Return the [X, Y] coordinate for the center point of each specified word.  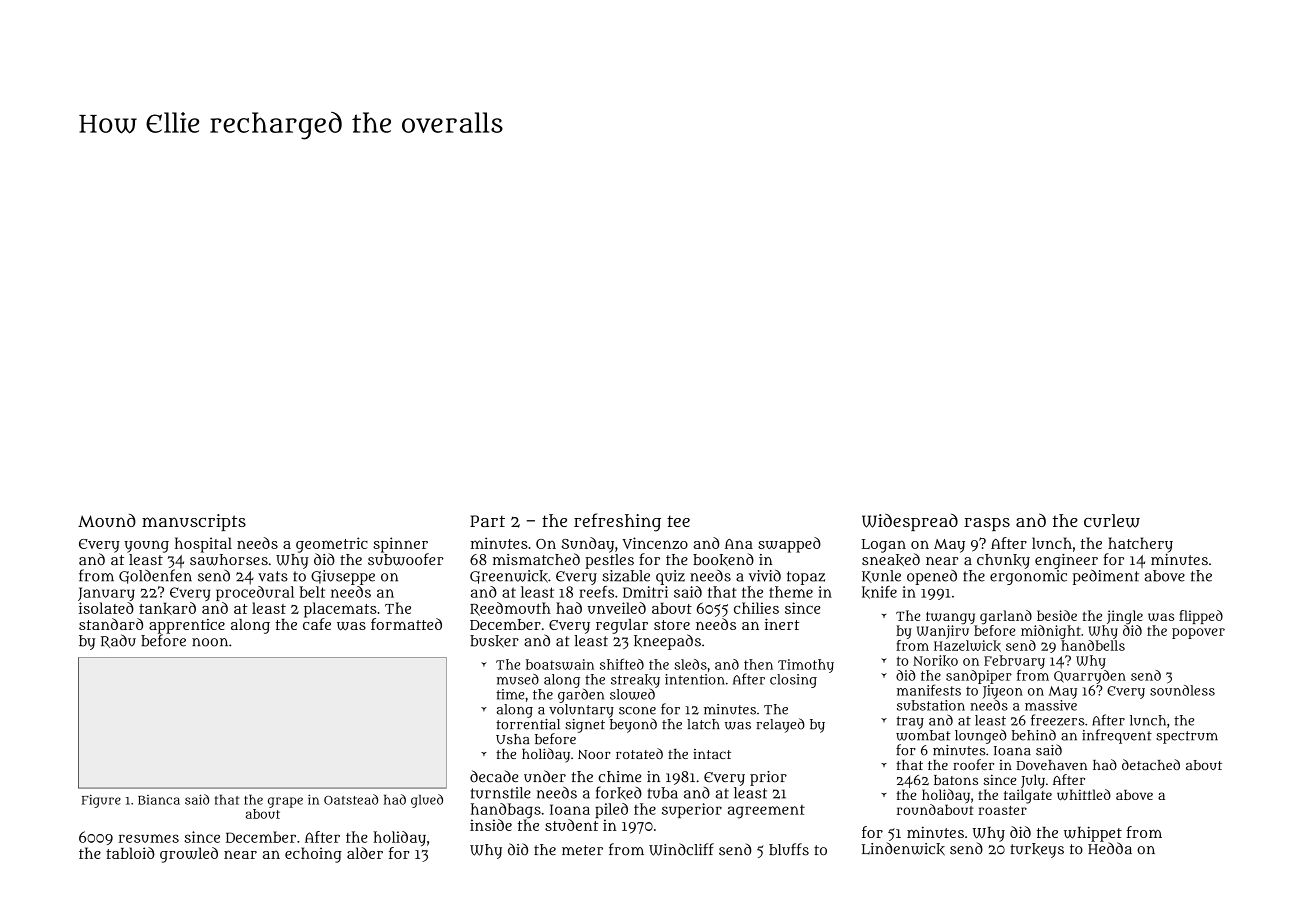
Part [487, 521]
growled [189, 855]
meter [582, 850]
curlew [1112, 521]
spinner [400, 545]
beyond [633, 725]
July [1033, 781]
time [510, 694]
